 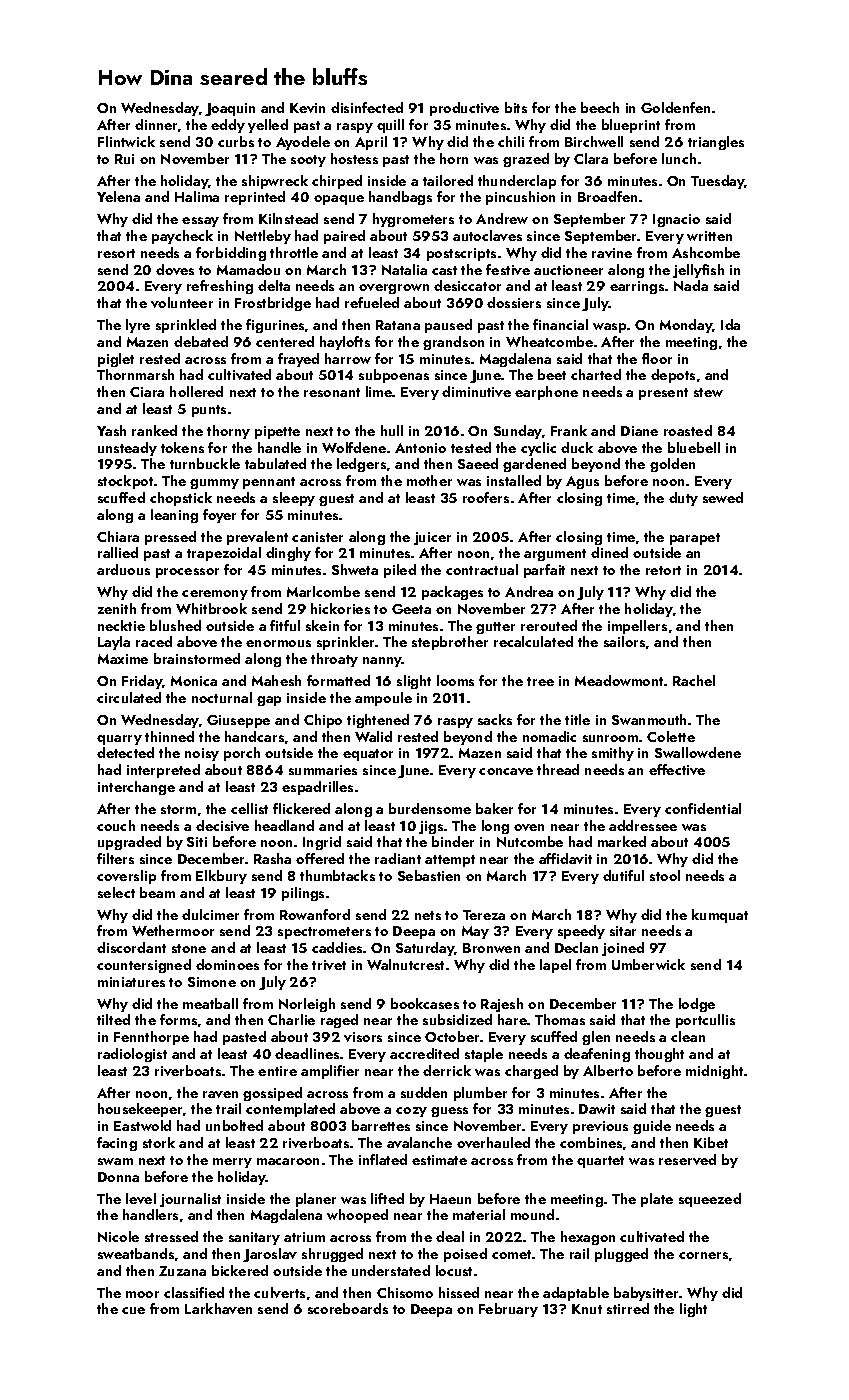 What do you see at coordinates (116, 253) in the page?
I see `resort` at bounding box center [116, 253].
